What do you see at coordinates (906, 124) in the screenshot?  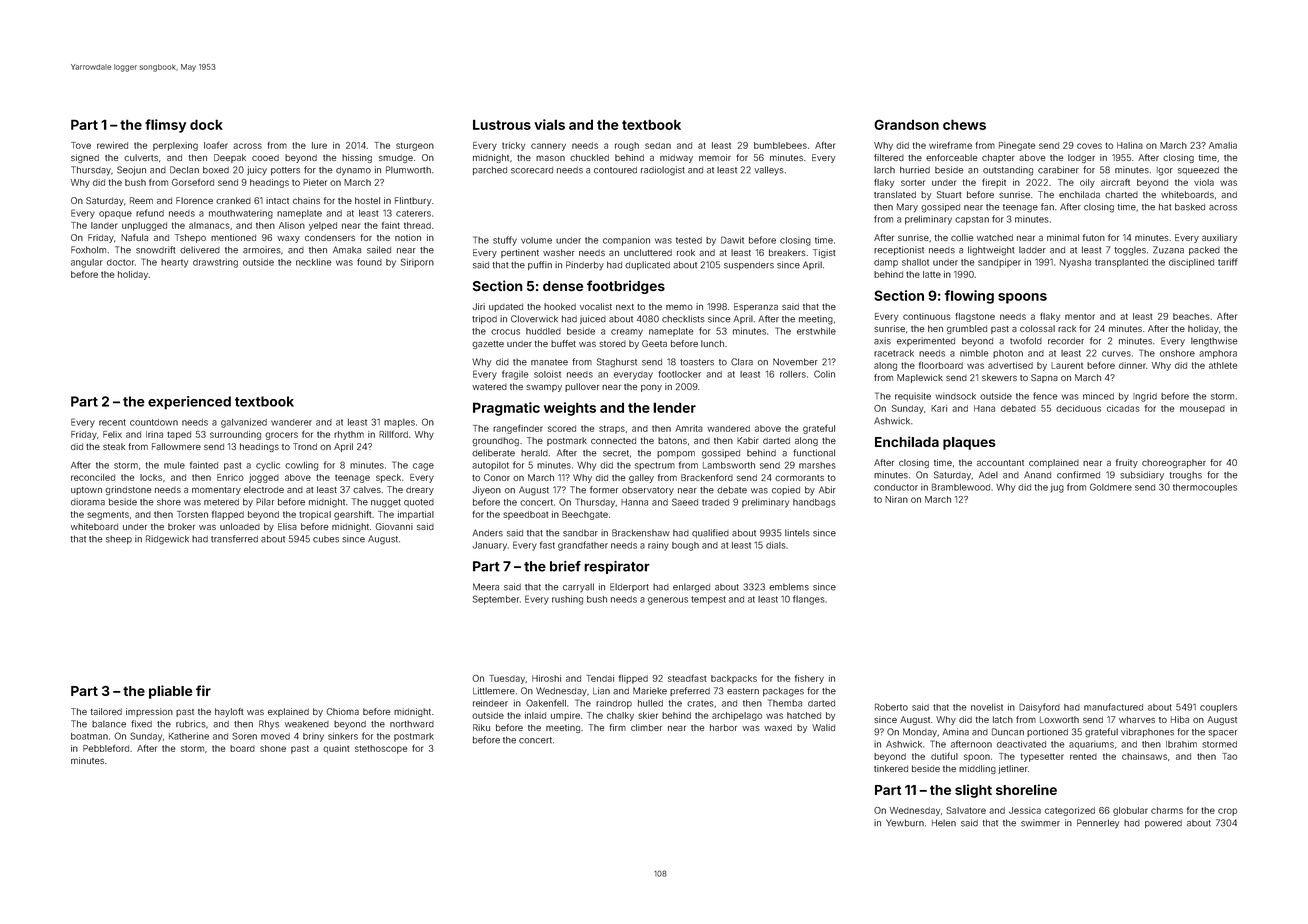 I see `Grandson` at bounding box center [906, 124].
